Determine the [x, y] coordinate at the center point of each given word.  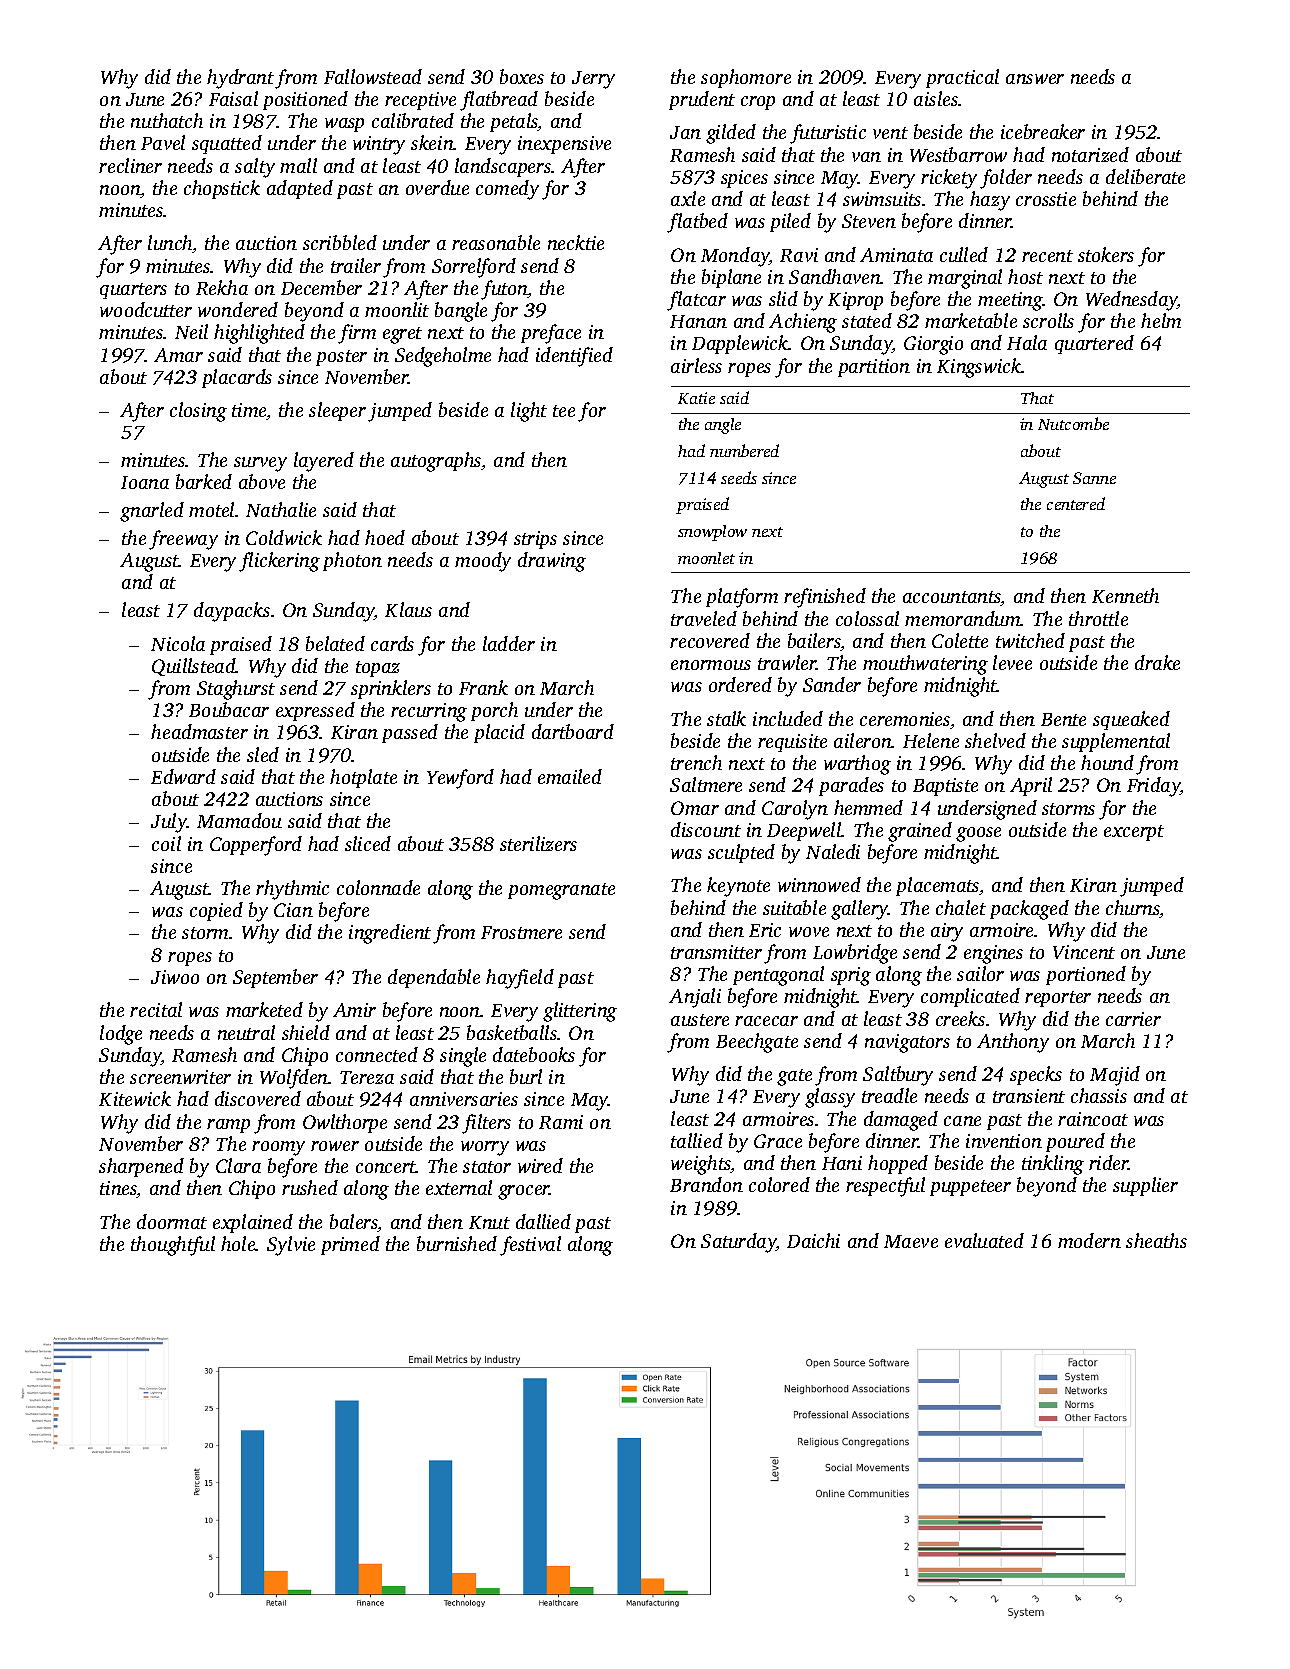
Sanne [1094, 478]
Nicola [178, 643]
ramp [228, 1126]
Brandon [706, 1184]
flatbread [499, 101]
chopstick [222, 189]
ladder [509, 643]
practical [962, 78]
